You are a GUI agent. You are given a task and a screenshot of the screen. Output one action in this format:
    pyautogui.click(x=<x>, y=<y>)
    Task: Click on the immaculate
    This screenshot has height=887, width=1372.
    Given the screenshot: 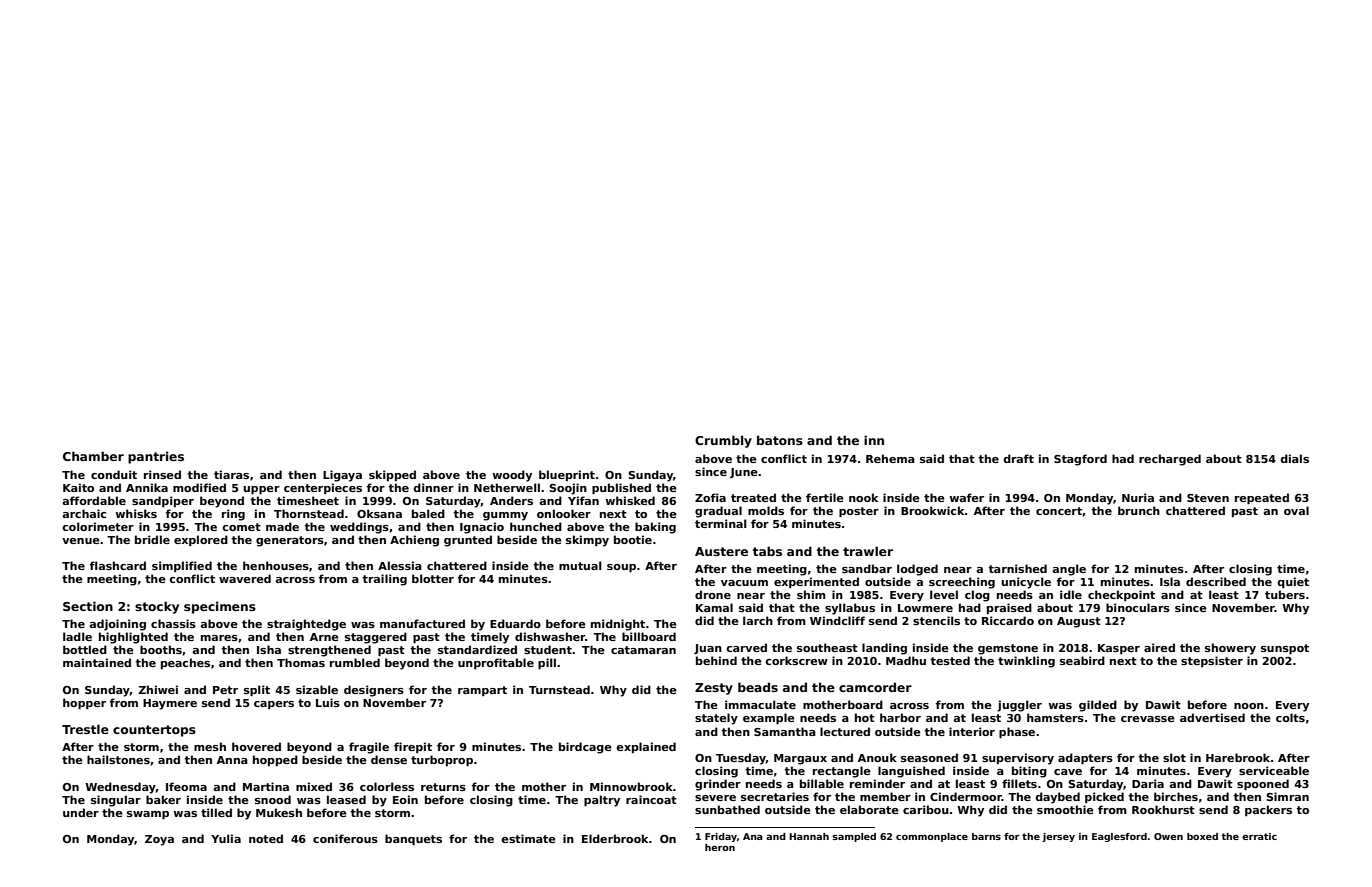 What is the action you would take?
    pyautogui.click(x=760, y=704)
